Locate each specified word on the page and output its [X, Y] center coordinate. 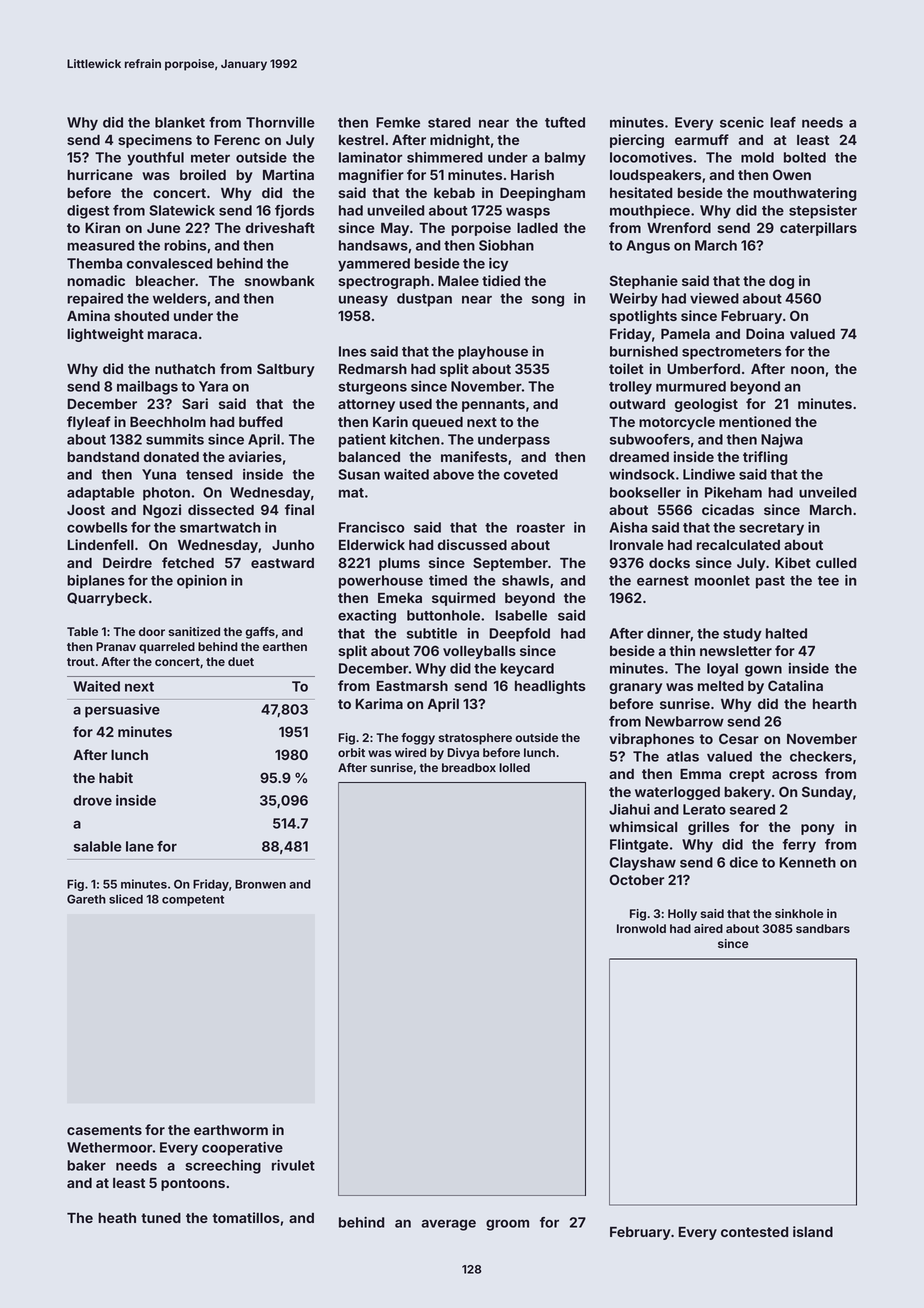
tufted [565, 122]
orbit [351, 752]
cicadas [728, 509]
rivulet [293, 1165]
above [453, 474]
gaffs [260, 633]
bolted [805, 157]
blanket [180, 122]
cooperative [242, 1149]
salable [98, 846]
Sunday [827, 793]
